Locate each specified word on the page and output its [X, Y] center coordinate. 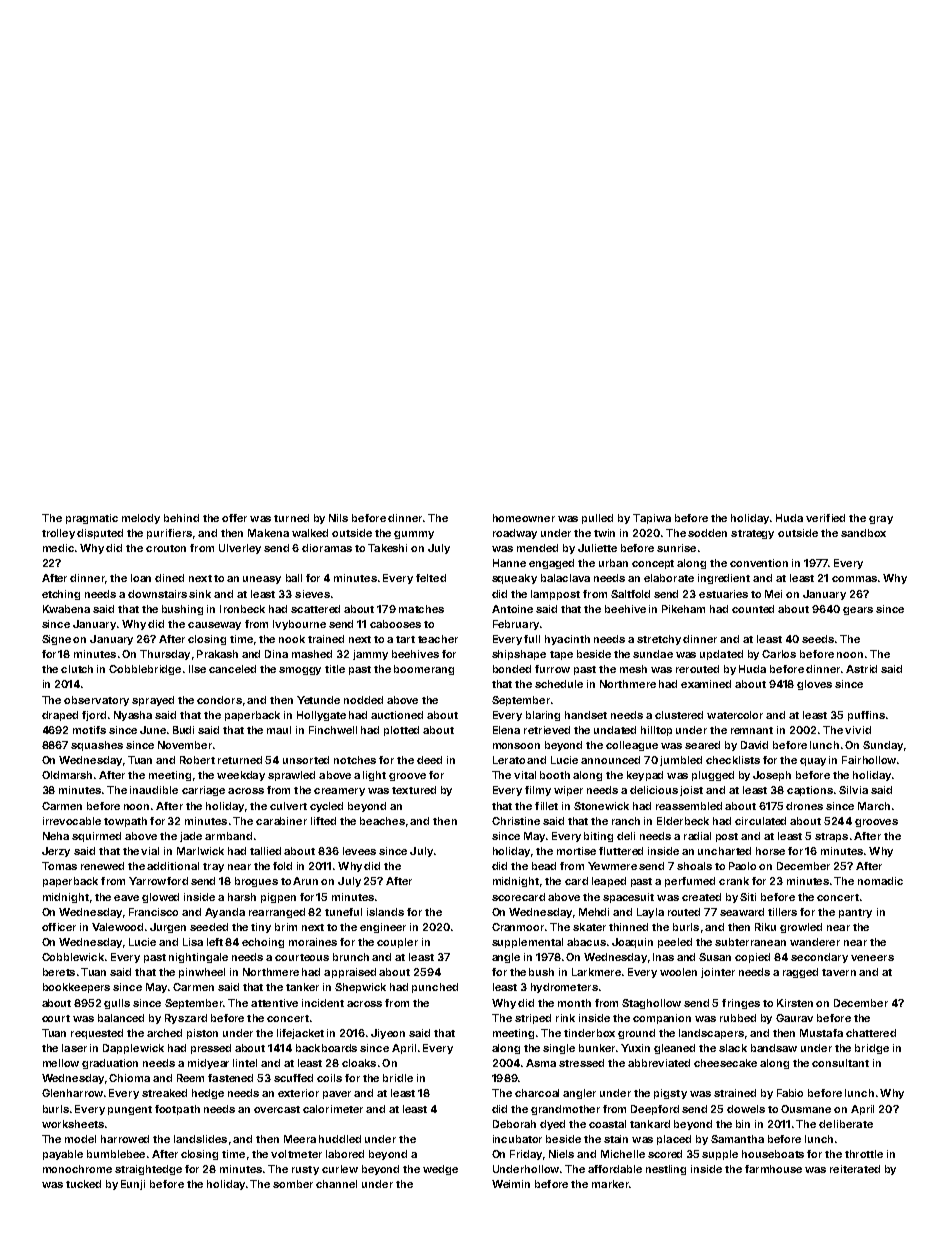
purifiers [169, 534]
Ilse [197, 669]
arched [164, 1033]
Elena [506, 730]
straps [831, 837]
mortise [576, 851]
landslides [200, 1139]
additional [173, 866]
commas [854, 579]
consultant [840, 1063]
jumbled [681, 761]
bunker [597, 1048]
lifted [323, 821]
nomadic [880, 881]
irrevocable [72, 821]
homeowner [524, 518]
